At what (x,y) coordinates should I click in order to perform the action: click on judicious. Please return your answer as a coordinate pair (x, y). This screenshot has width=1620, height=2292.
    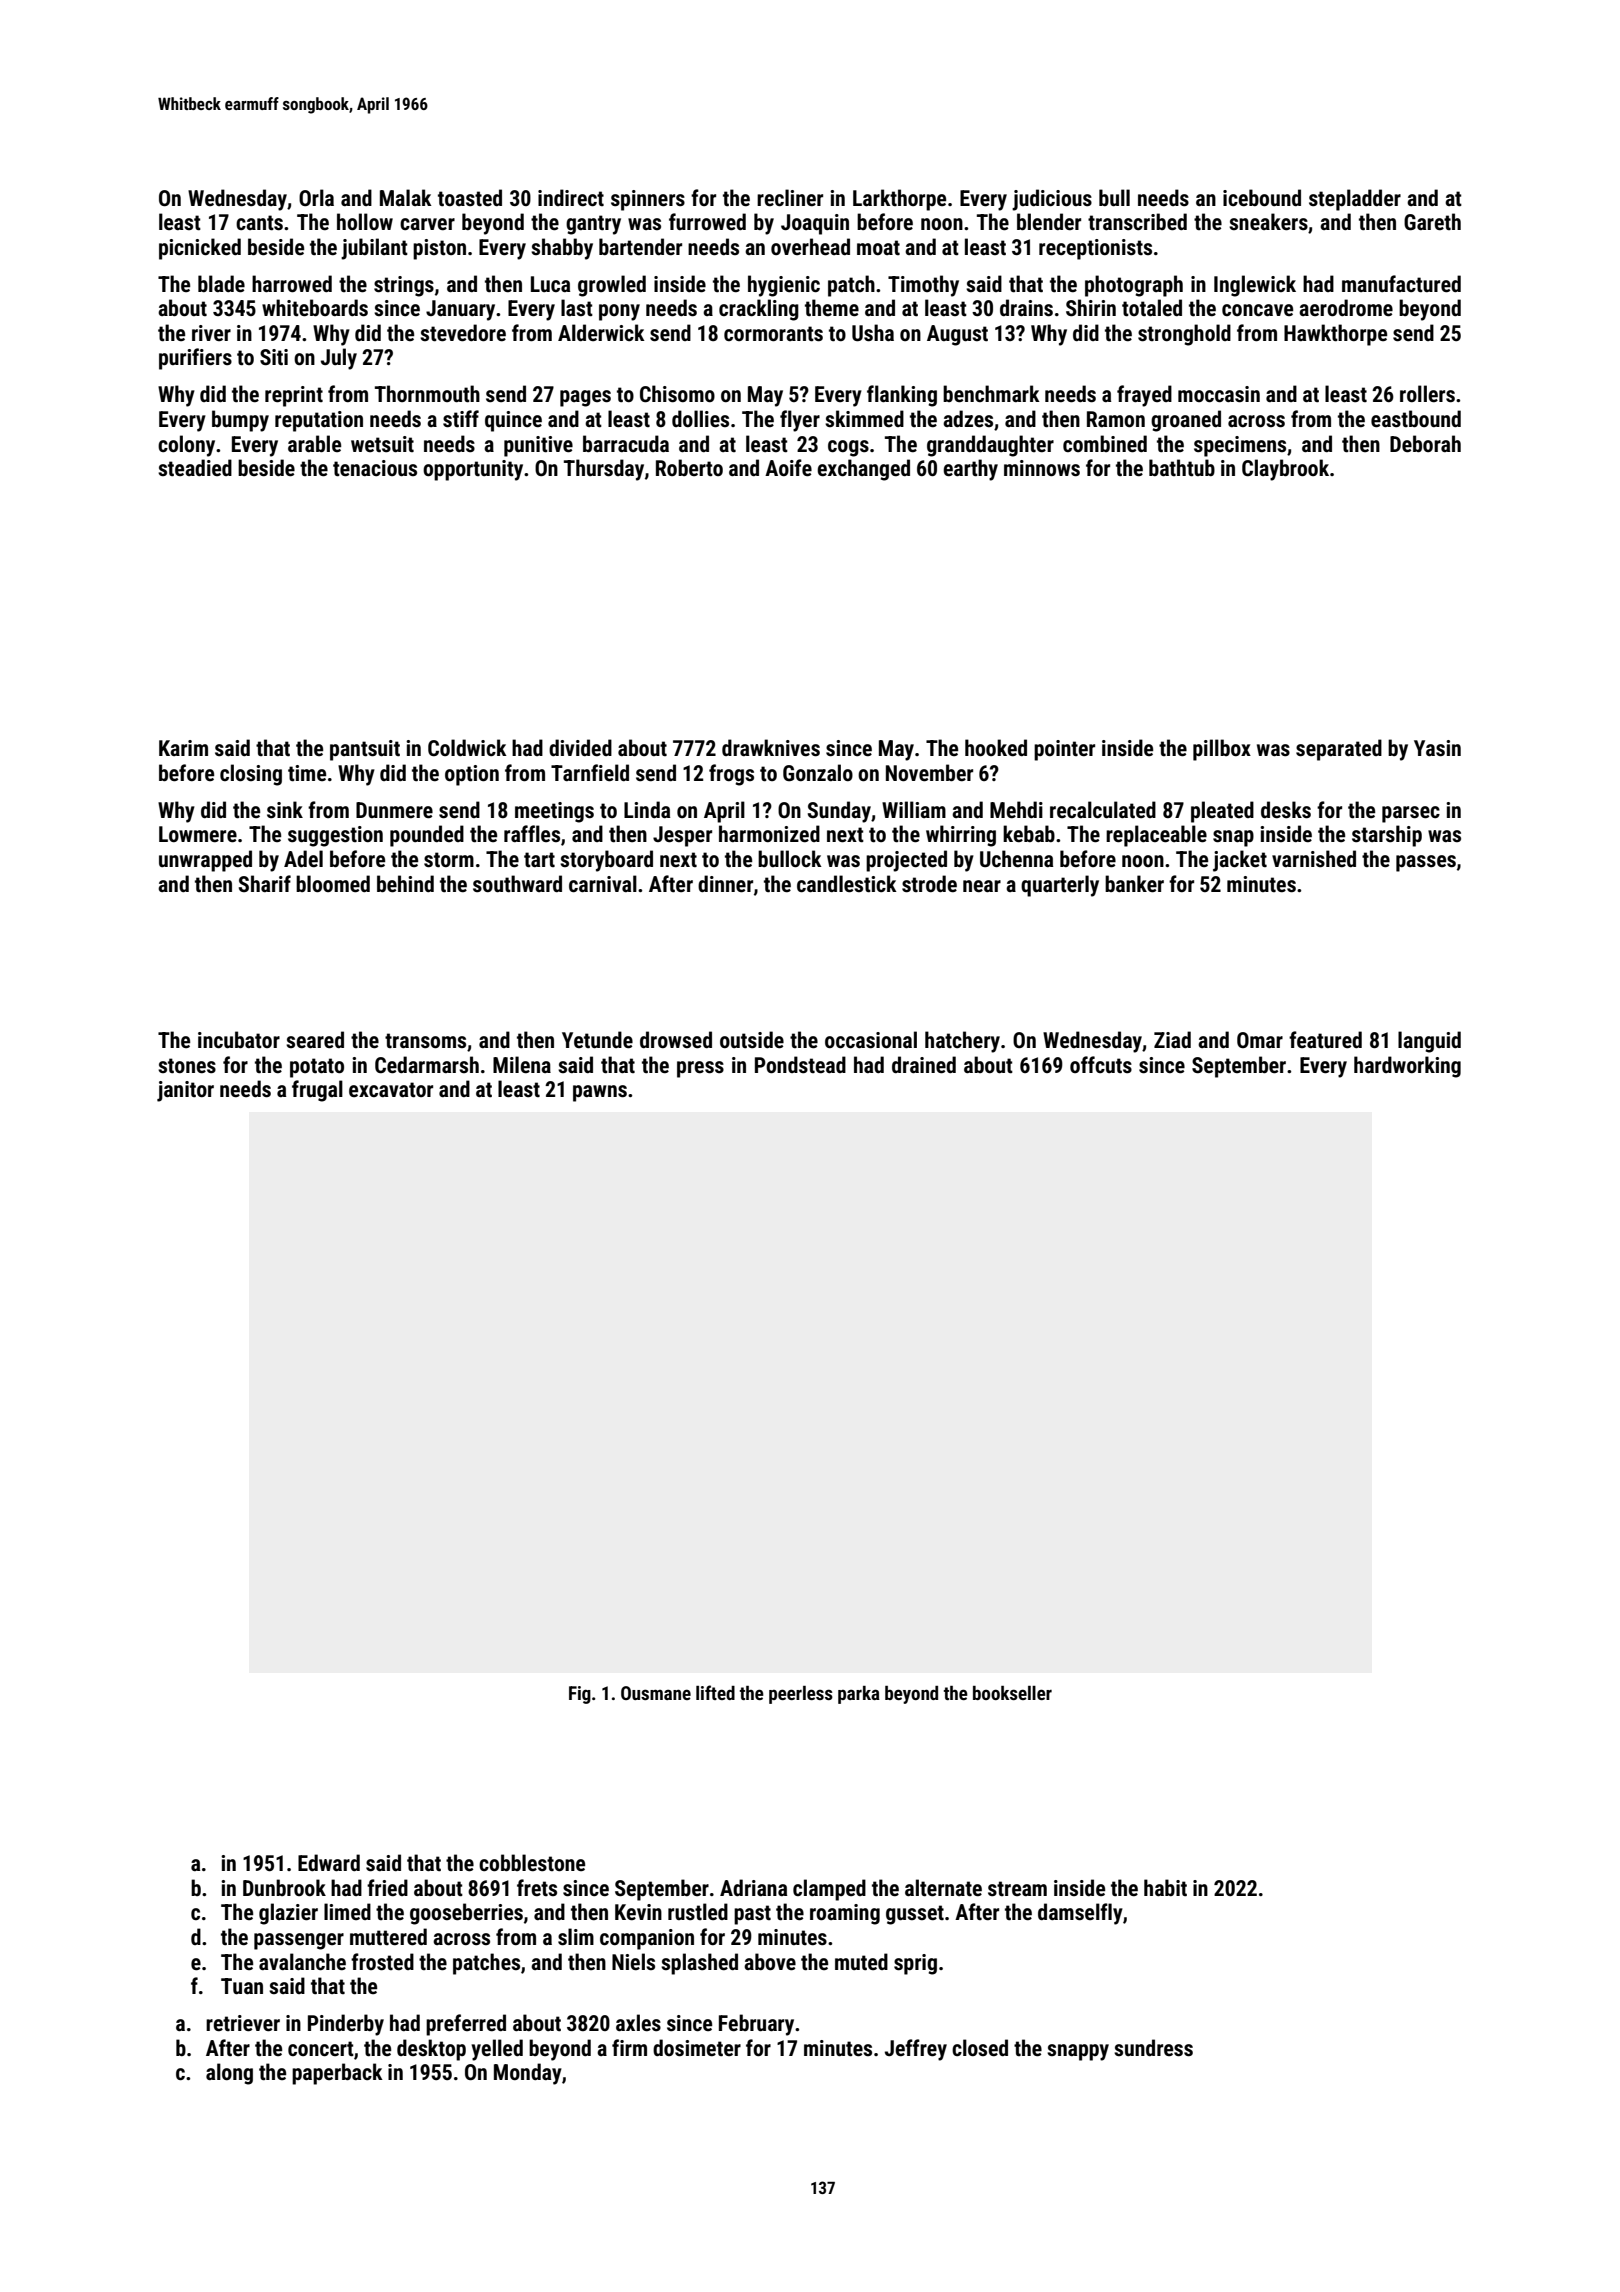
    Looking at the image, I should click on (1052, 200).
